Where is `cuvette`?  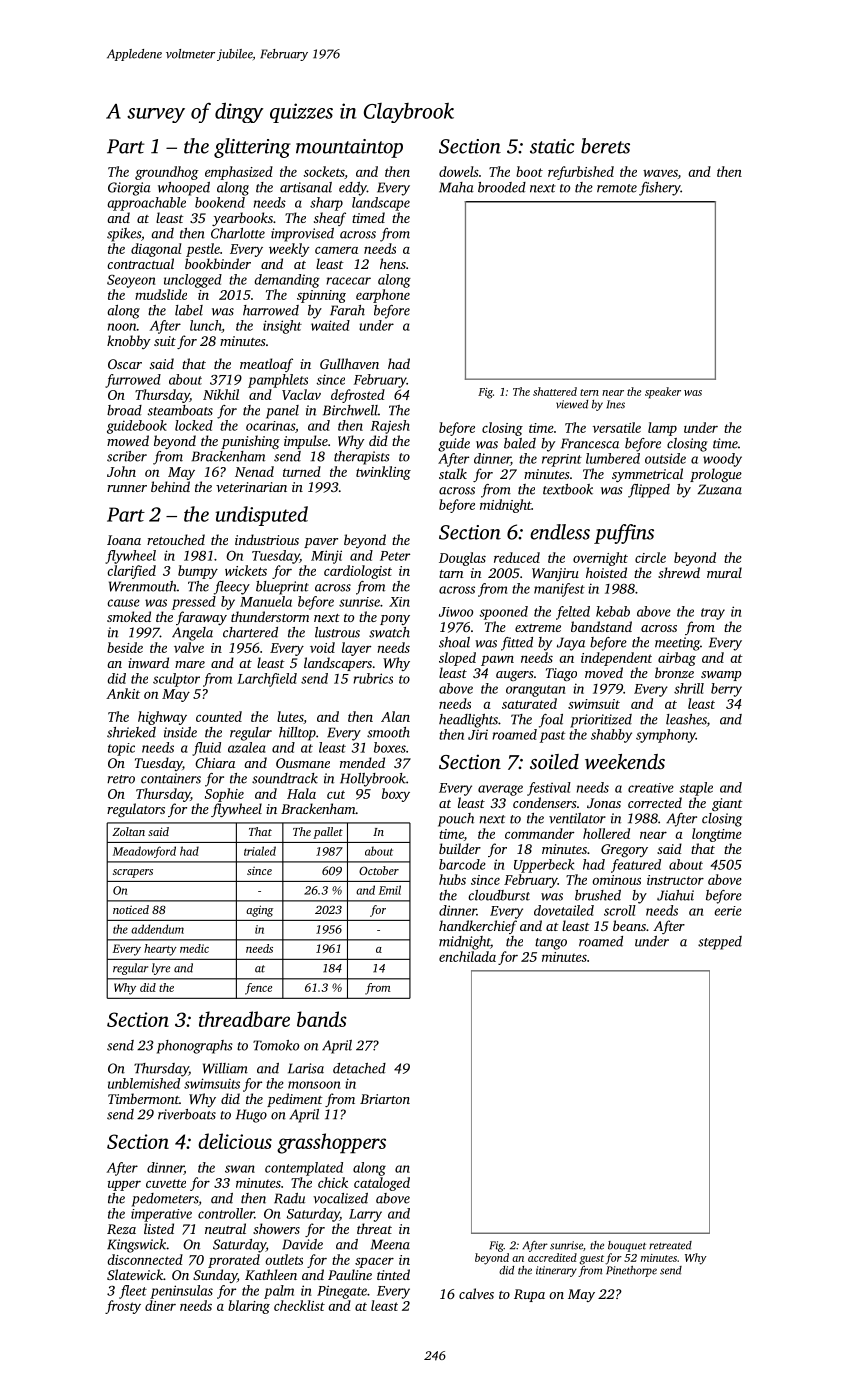
cuvette is located at coordinates (166, 1183).
